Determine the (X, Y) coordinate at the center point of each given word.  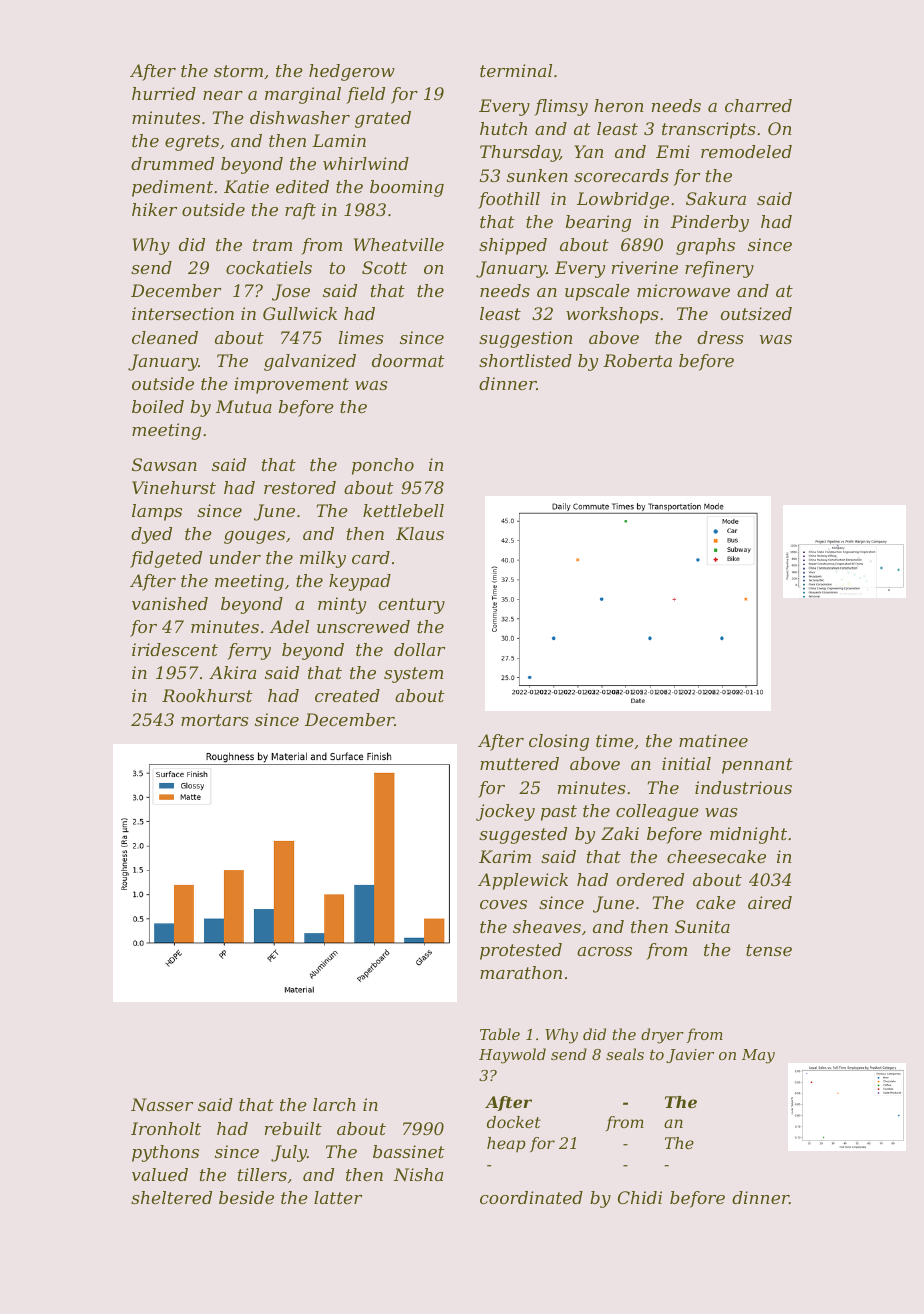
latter (338, 1197)
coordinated (531, 1197)
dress (720, 337)
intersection (183, 313)
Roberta (637, 360)
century (411, 606)
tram (272, 245)
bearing (598, 223)
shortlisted (525, 360)
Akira (232, 672)
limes (361, 337)
